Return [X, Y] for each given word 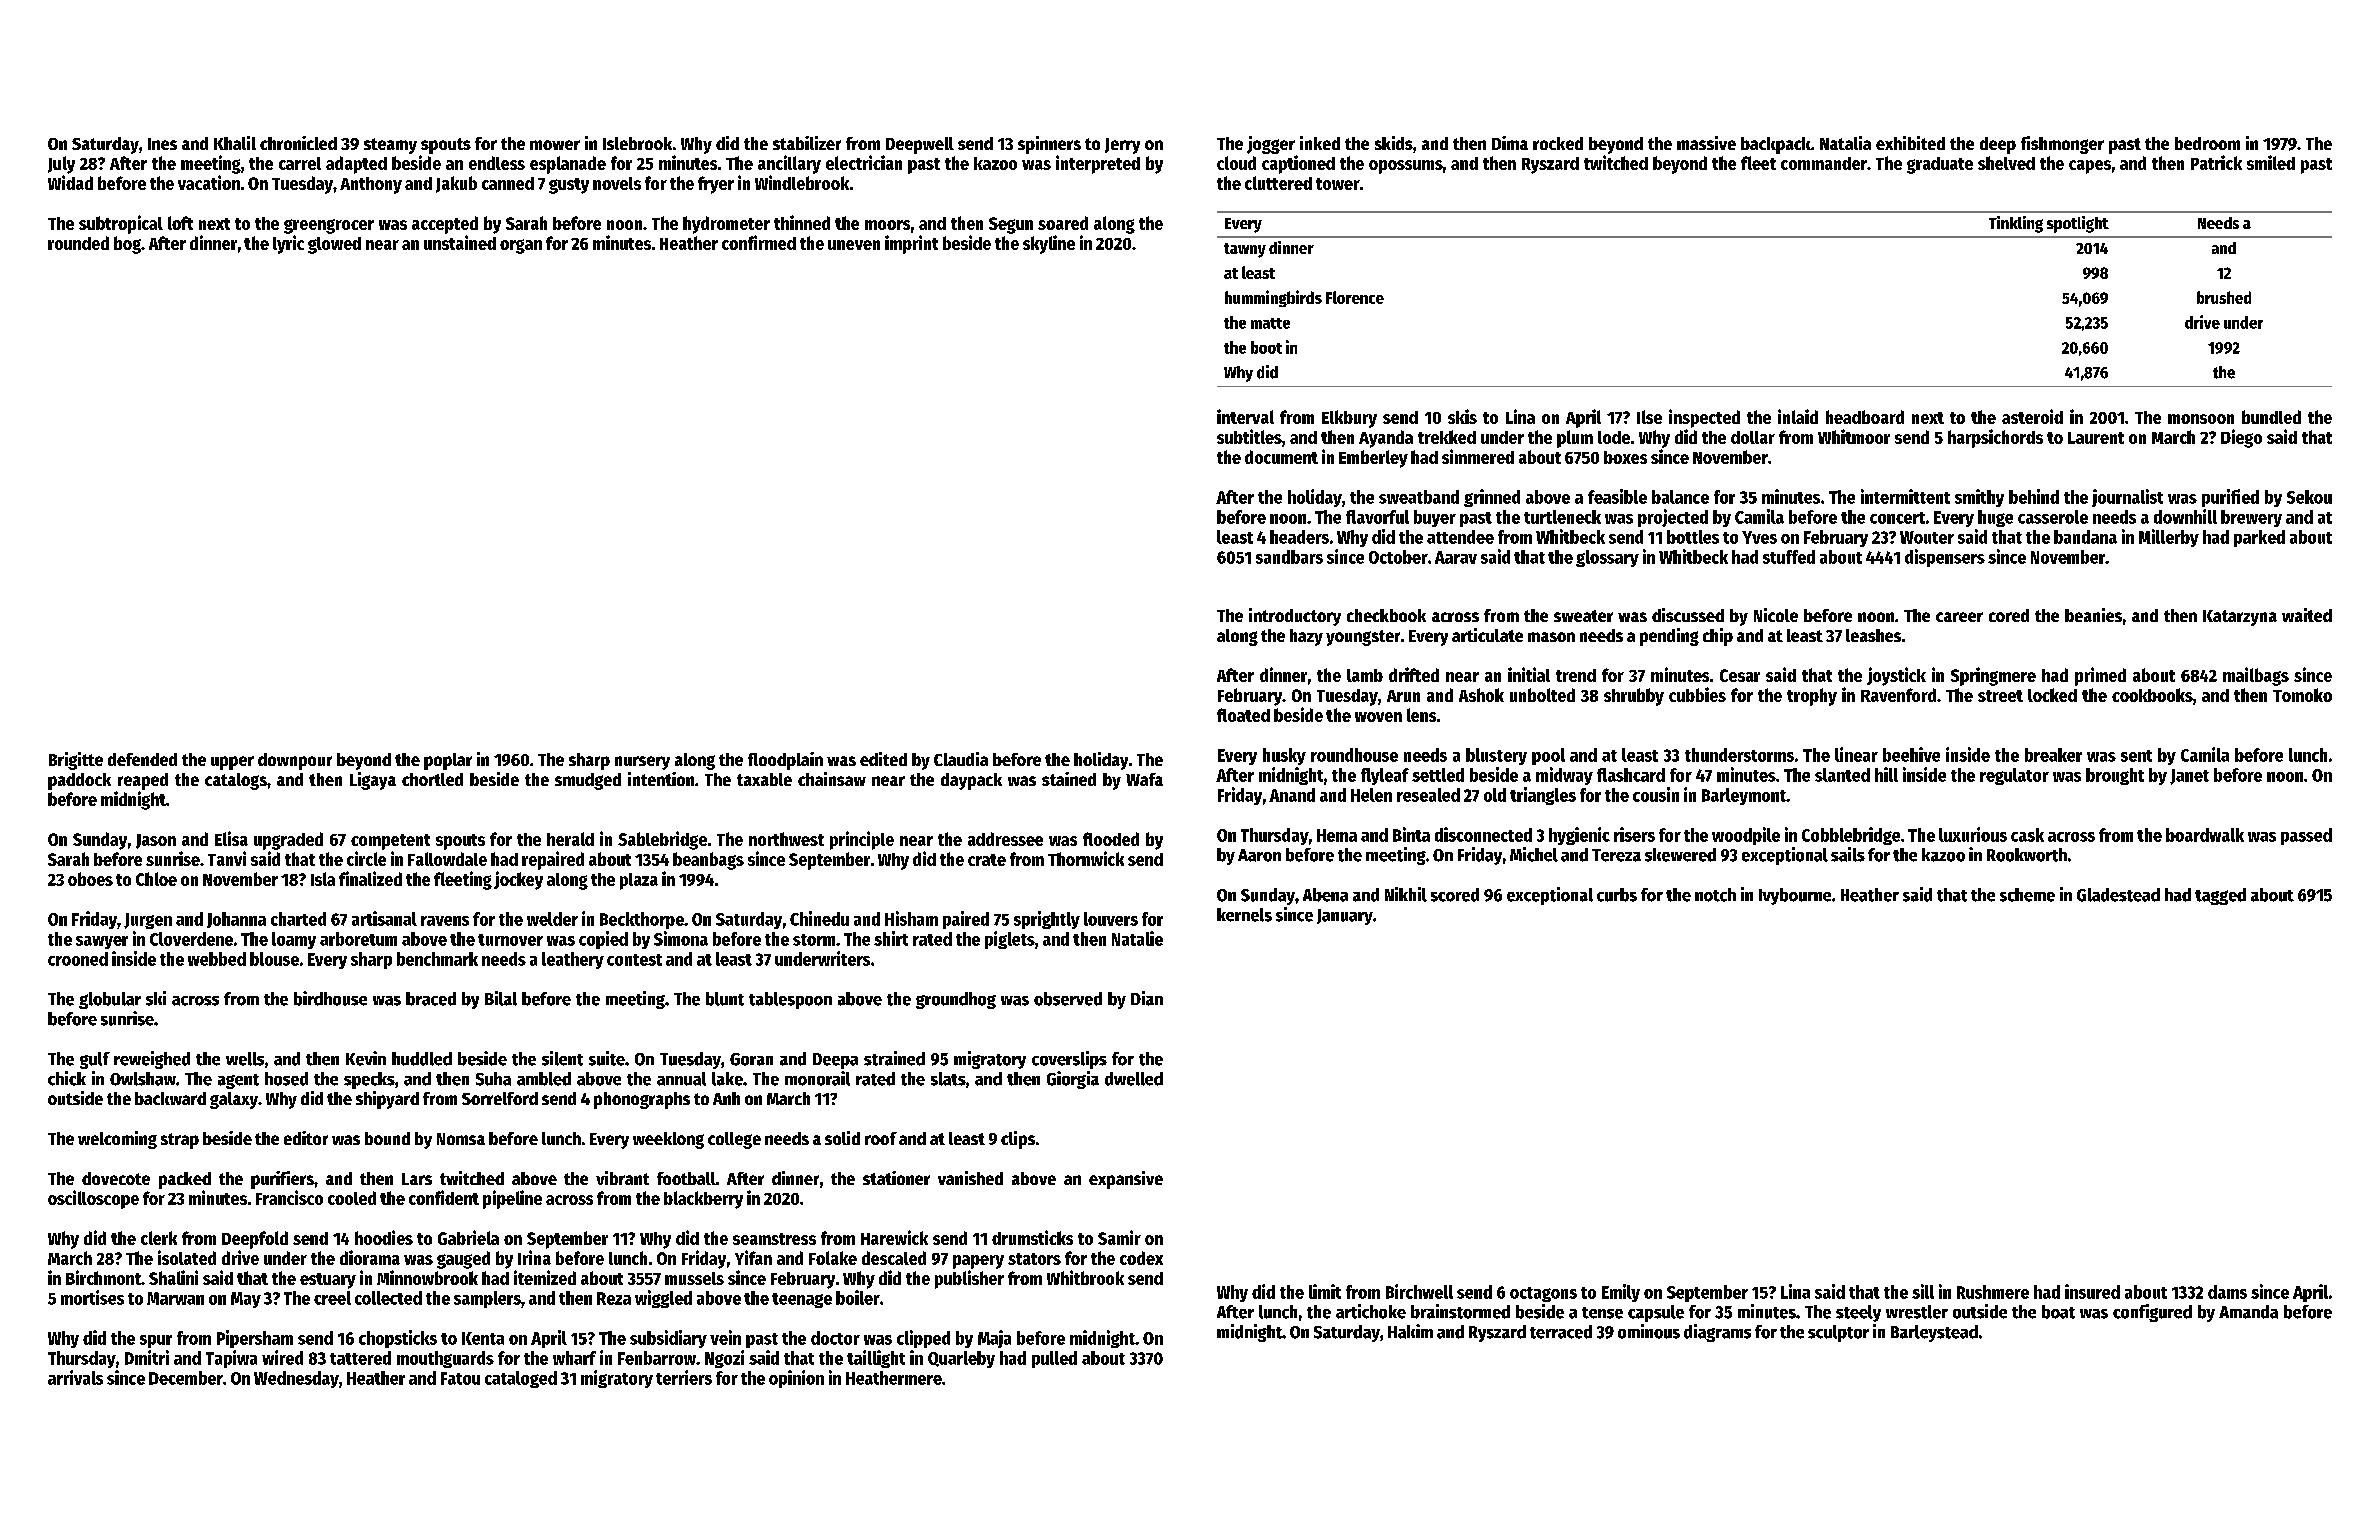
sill [1923, 1291]
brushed [2224, 297]
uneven [854, 245]
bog [127, 245]
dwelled [1134, 1079]
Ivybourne [1795, 896]
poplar [448, 761]
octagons [1543, 1294]
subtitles [1249, 436]
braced [431, 999]
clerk [159, 1238]
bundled [2271, 417]
